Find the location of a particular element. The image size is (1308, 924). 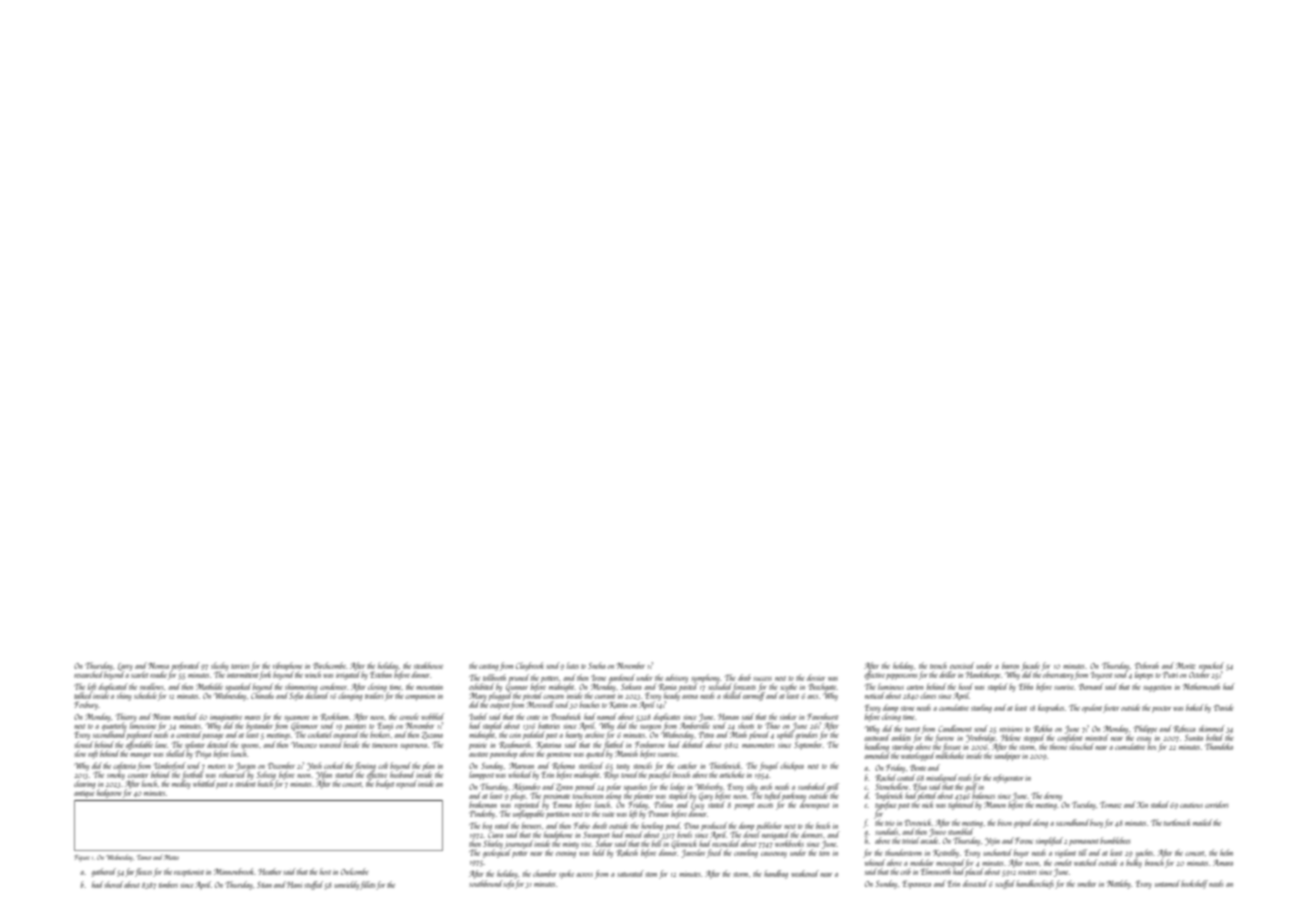

Manon is located at coordinates (995, 805).
